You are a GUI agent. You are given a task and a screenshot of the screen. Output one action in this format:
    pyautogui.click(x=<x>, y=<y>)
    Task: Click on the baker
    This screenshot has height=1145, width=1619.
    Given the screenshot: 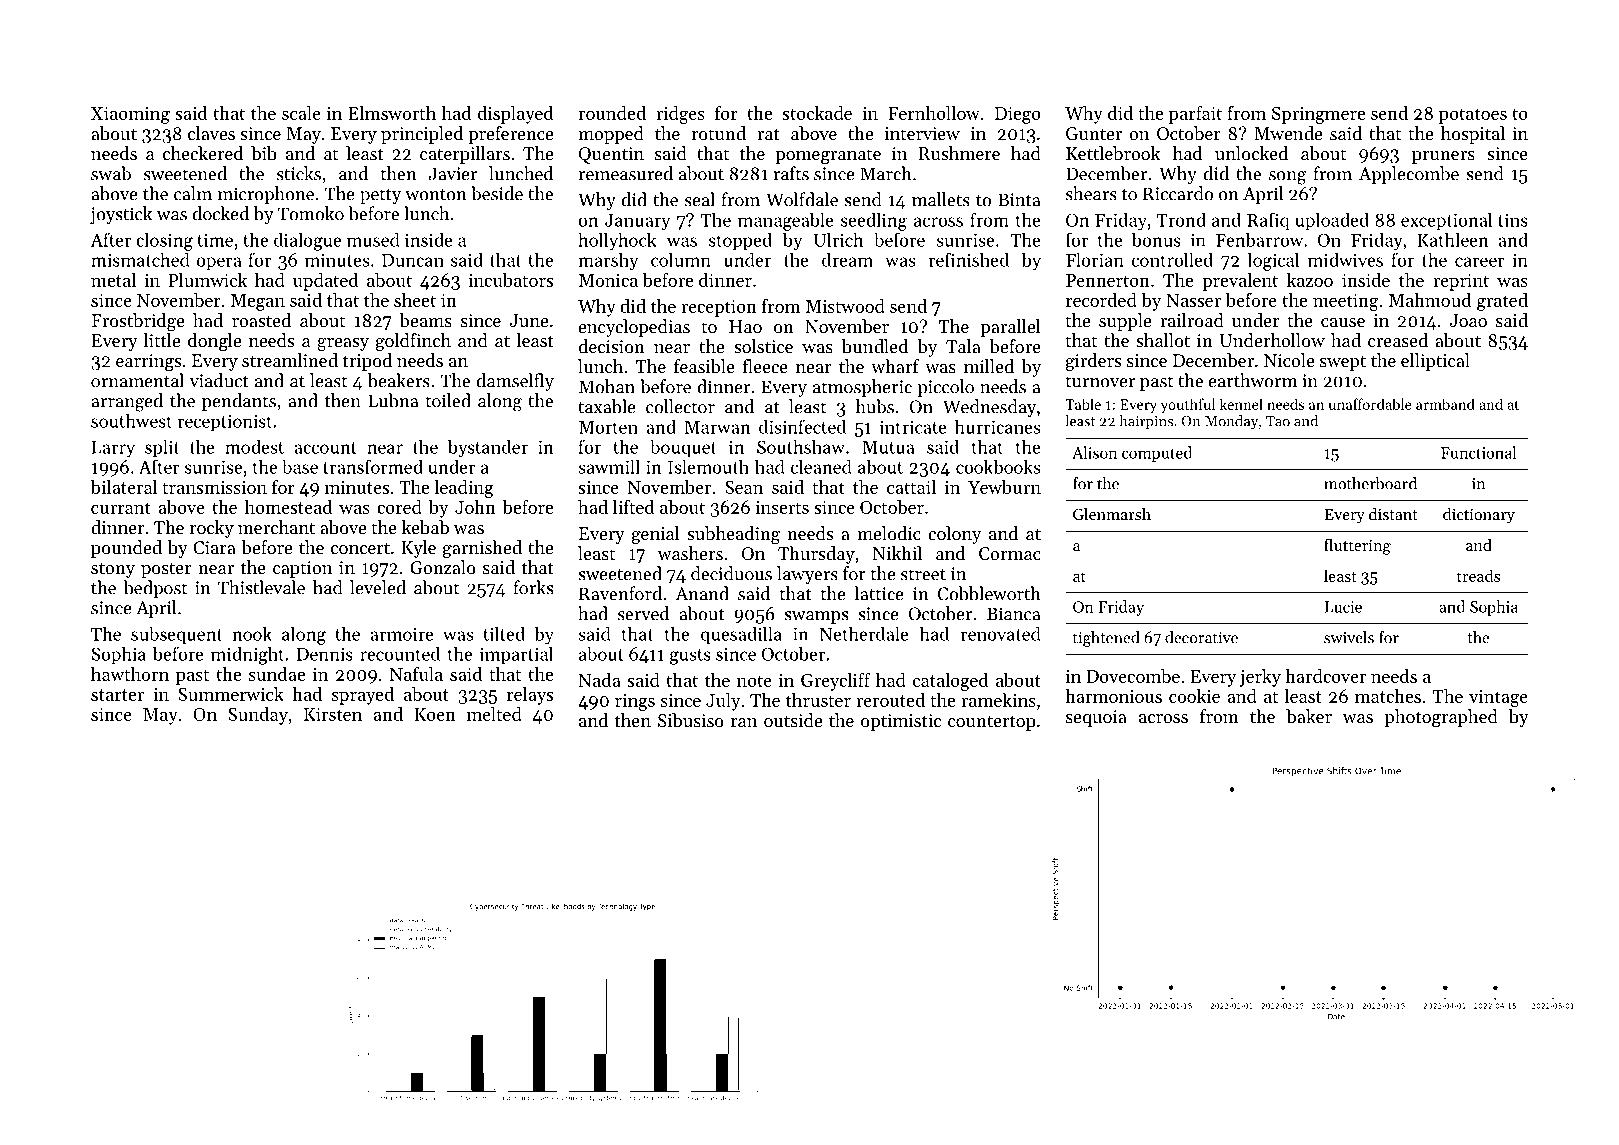 What is the action you would take?
    pyautogui.click(x=1309, y=716)
